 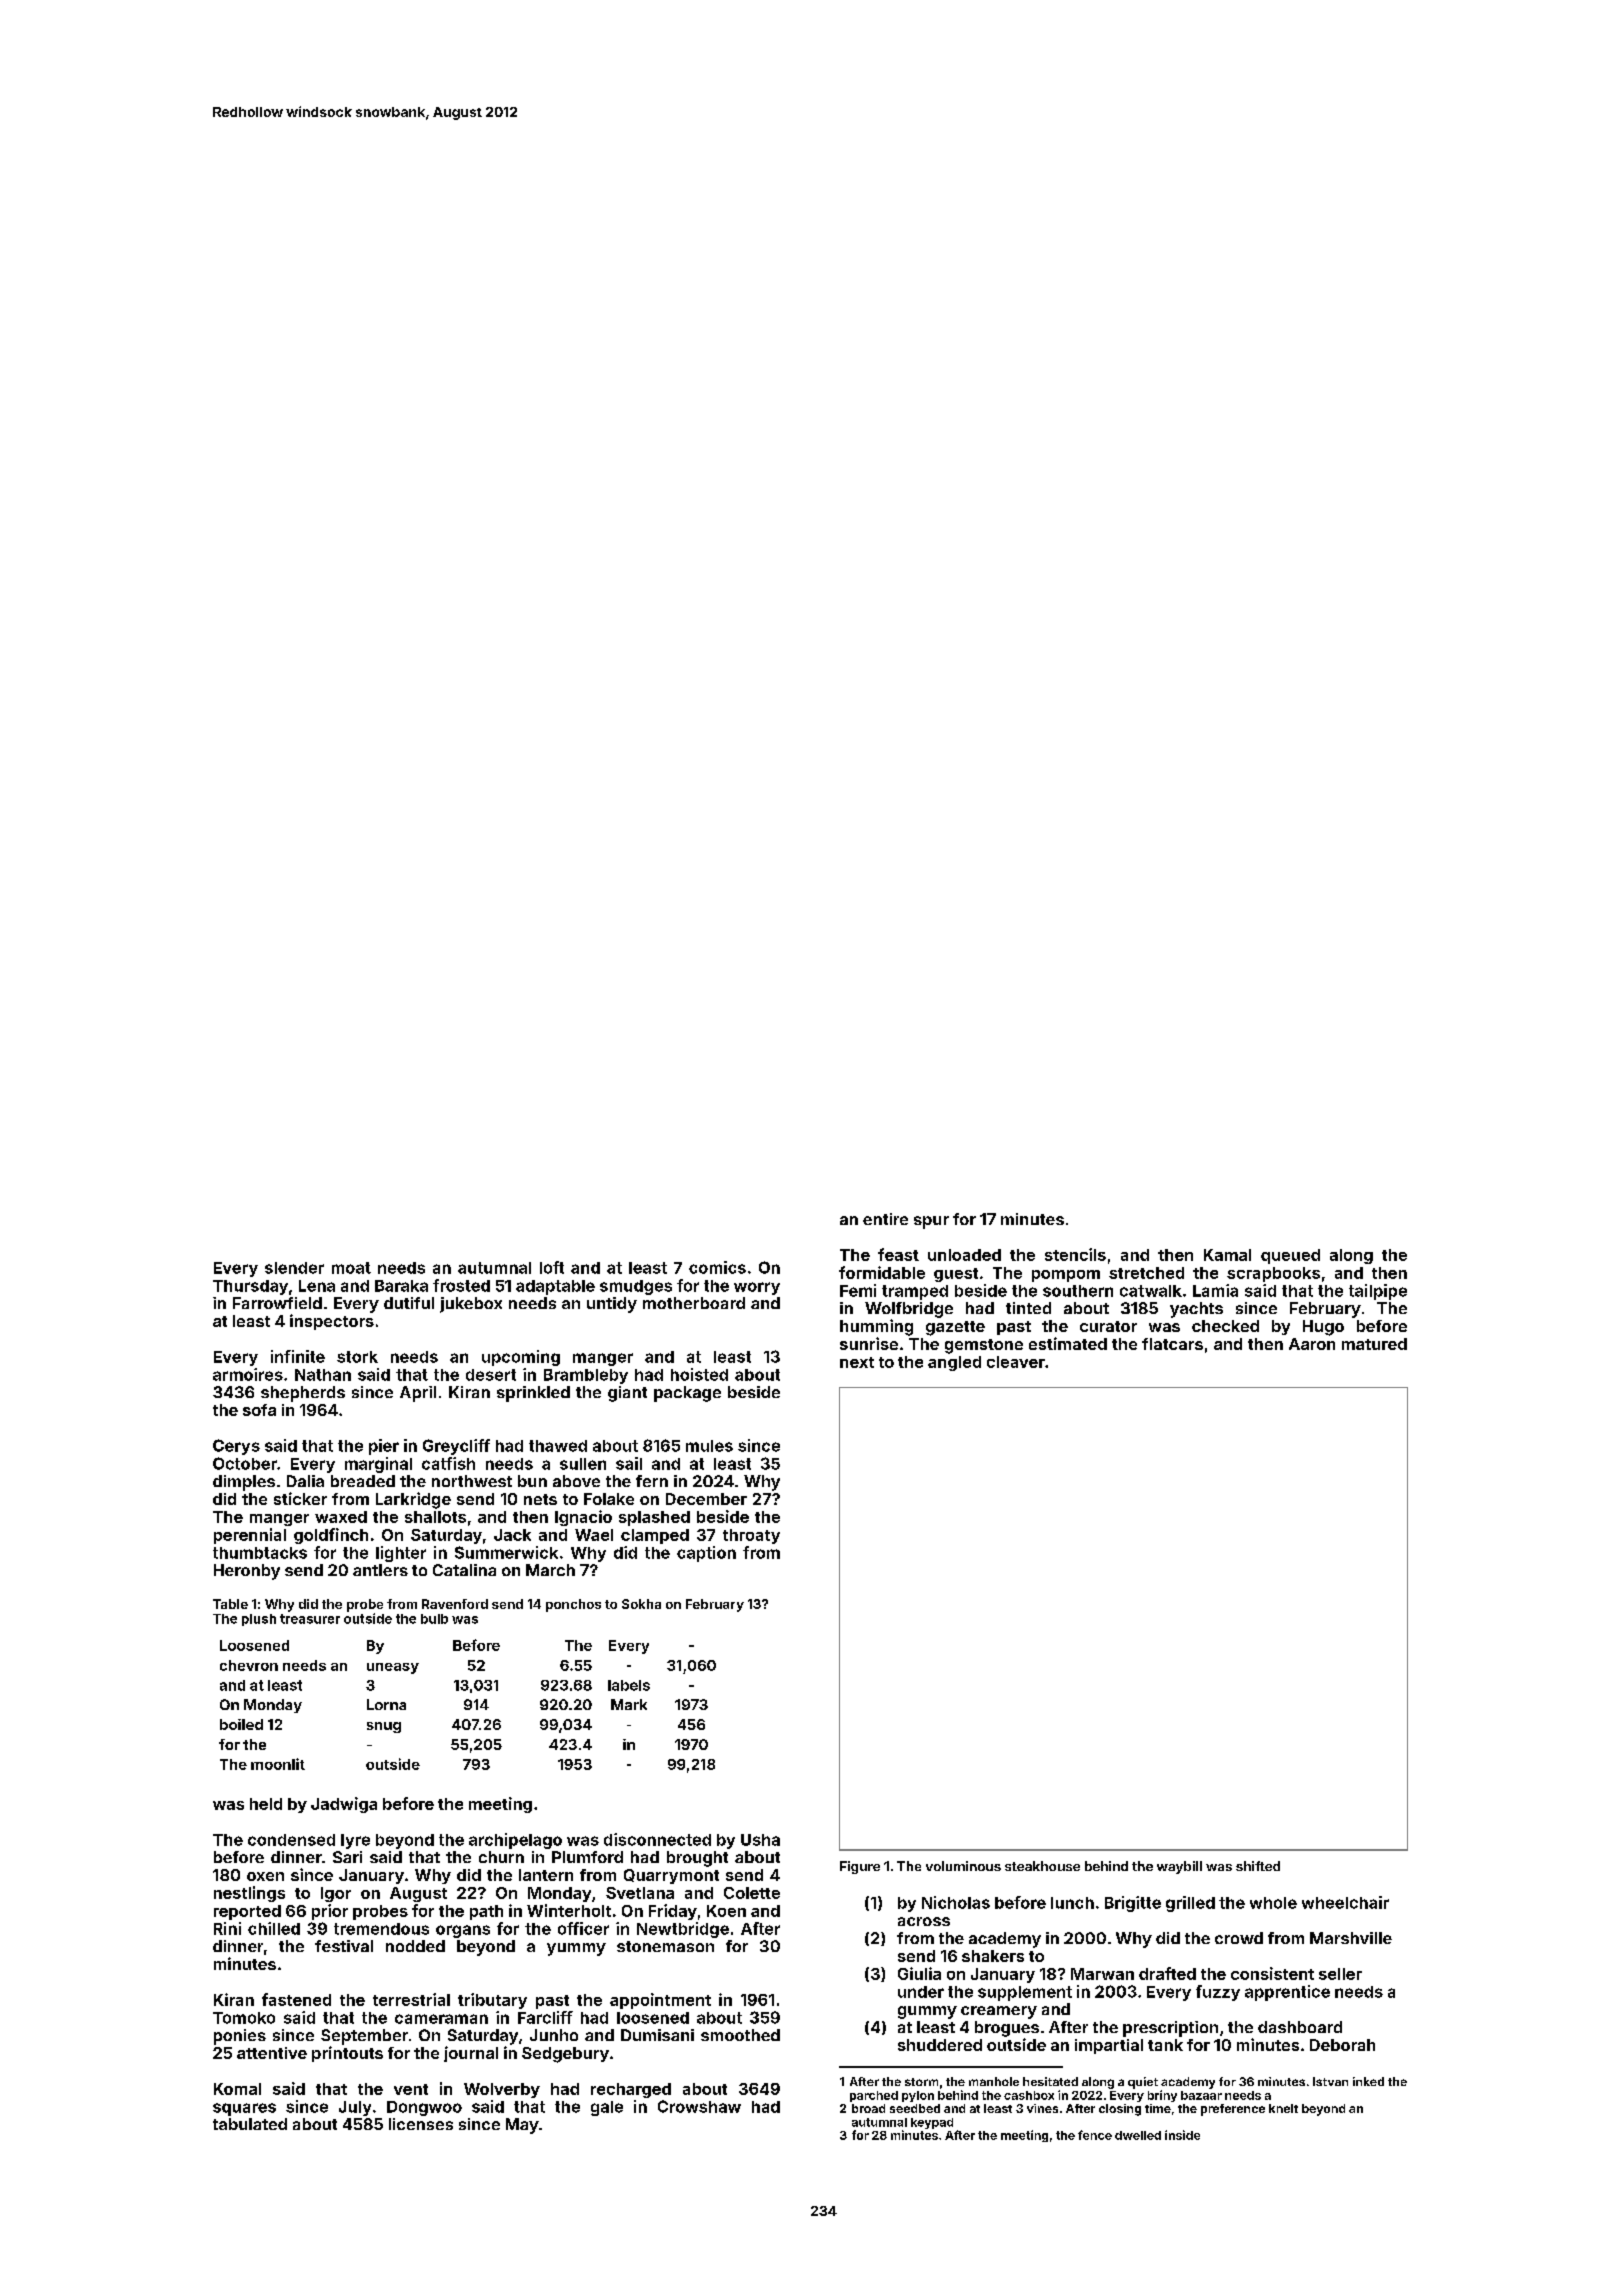 I want to click on Aaron, so click(x=1312, y=1344).
